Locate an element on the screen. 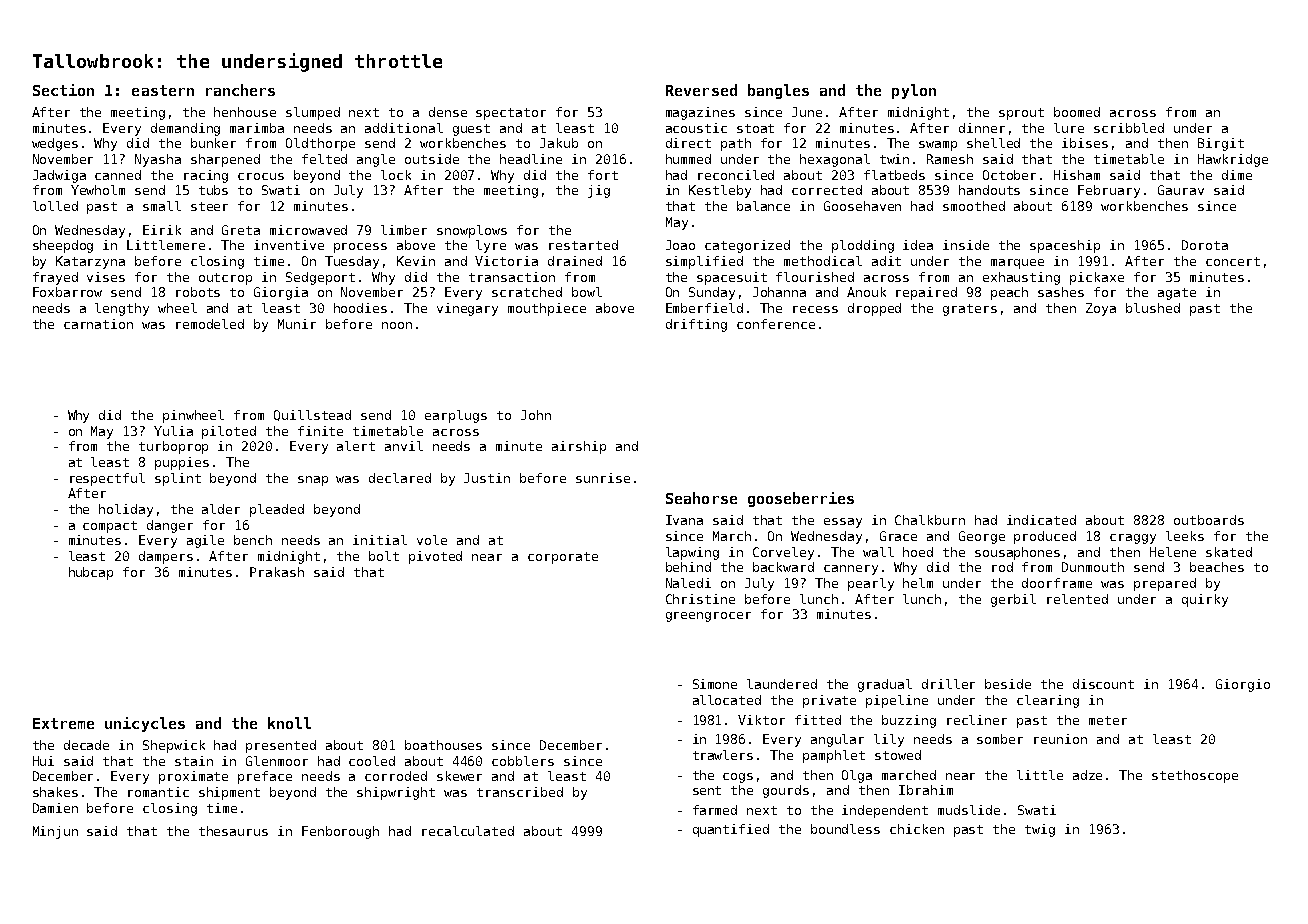 The height and width of the screenshot is (924, 1308). dampers is located at coordinates (166, 557).
